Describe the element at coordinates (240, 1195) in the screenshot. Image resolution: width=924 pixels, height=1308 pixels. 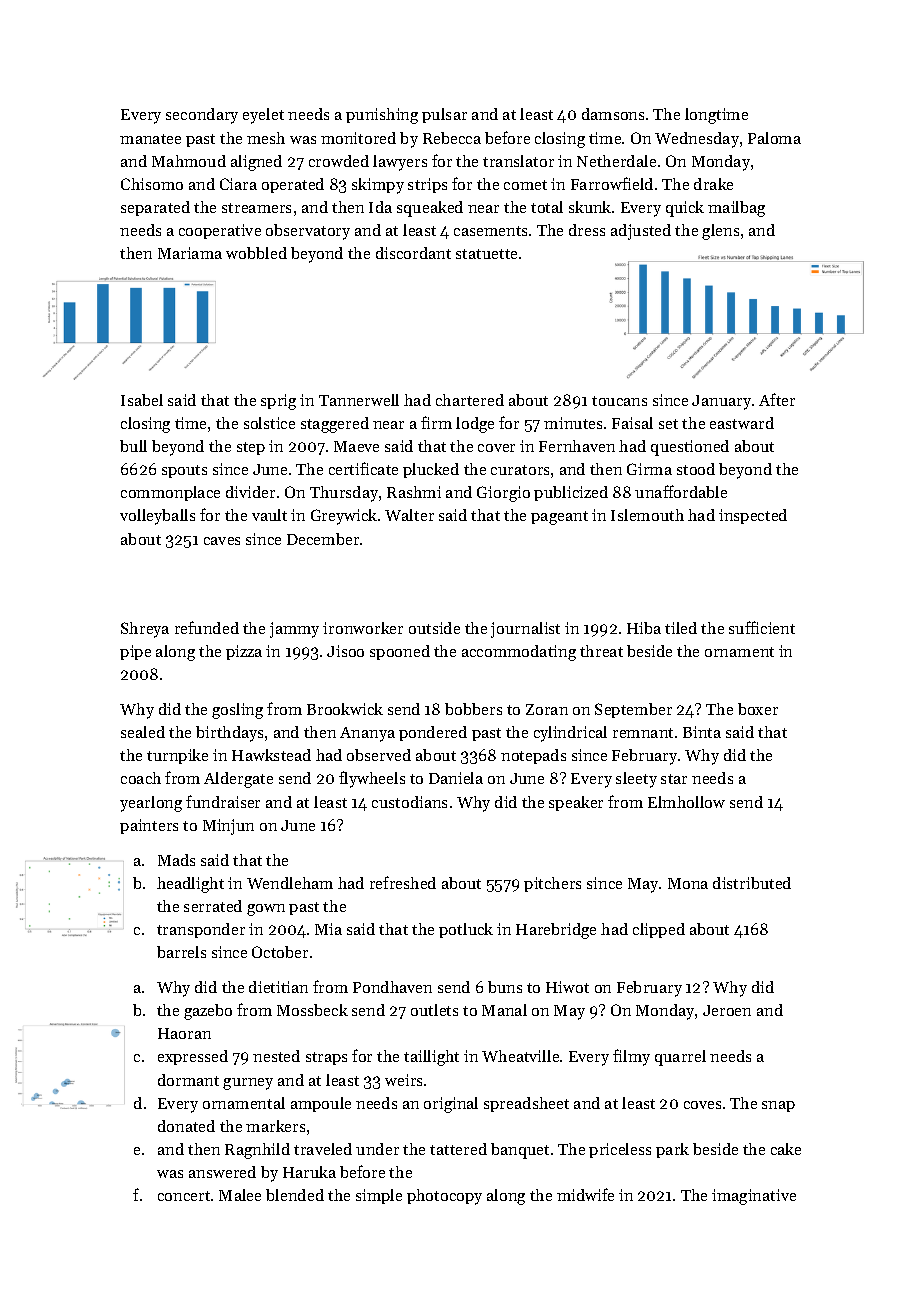
I see `Malee` at that location.
